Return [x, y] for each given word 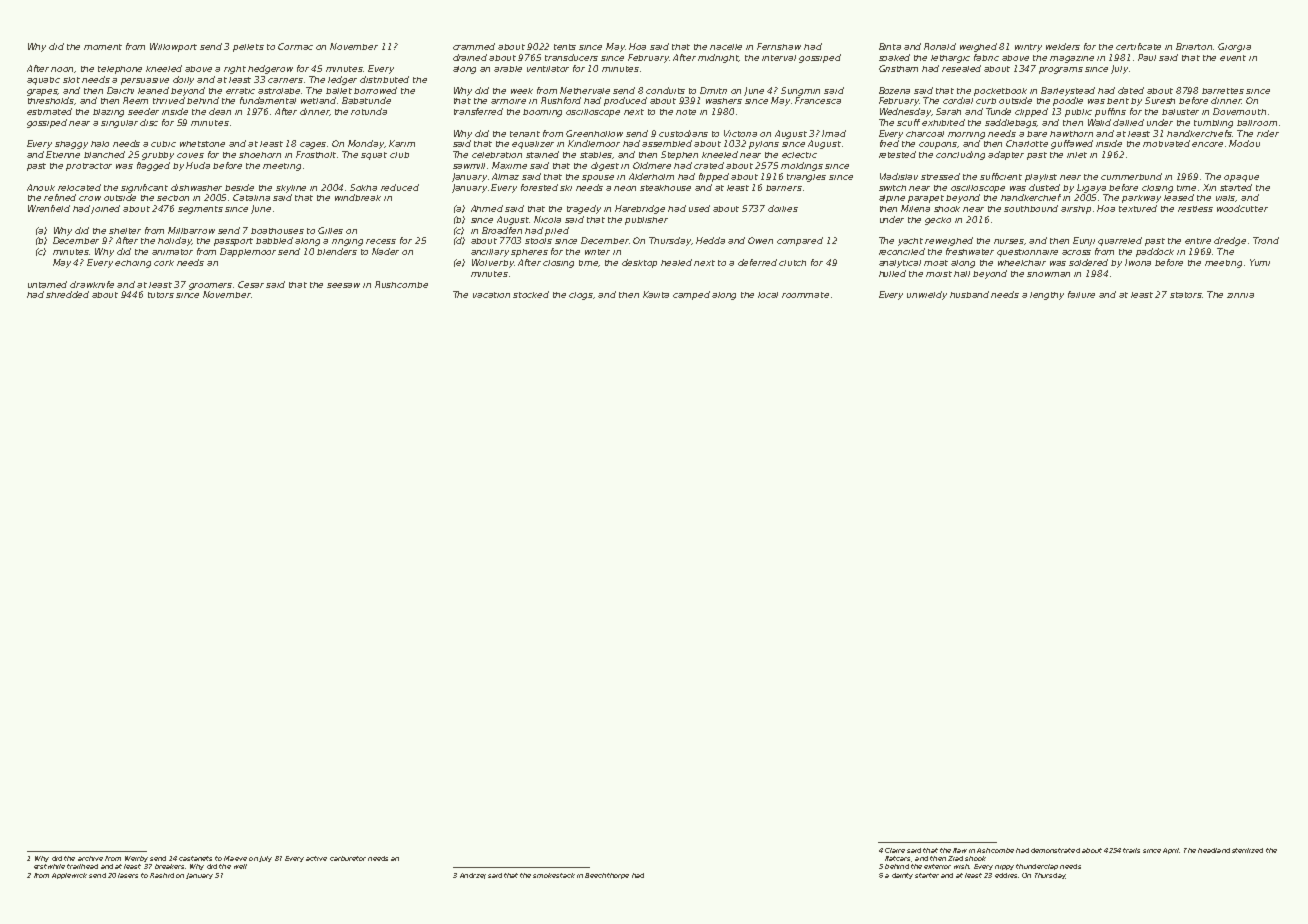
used [699, 208]
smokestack [554, 875]
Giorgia [1234, 47]
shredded [67, 294]
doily [183, 80]
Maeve [235, 858]
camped [691, 295]
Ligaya [1091, 188]
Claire [895, 850]
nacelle [726, 47]
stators [1186, 295]
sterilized [1247, 850]
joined [106, 209]
